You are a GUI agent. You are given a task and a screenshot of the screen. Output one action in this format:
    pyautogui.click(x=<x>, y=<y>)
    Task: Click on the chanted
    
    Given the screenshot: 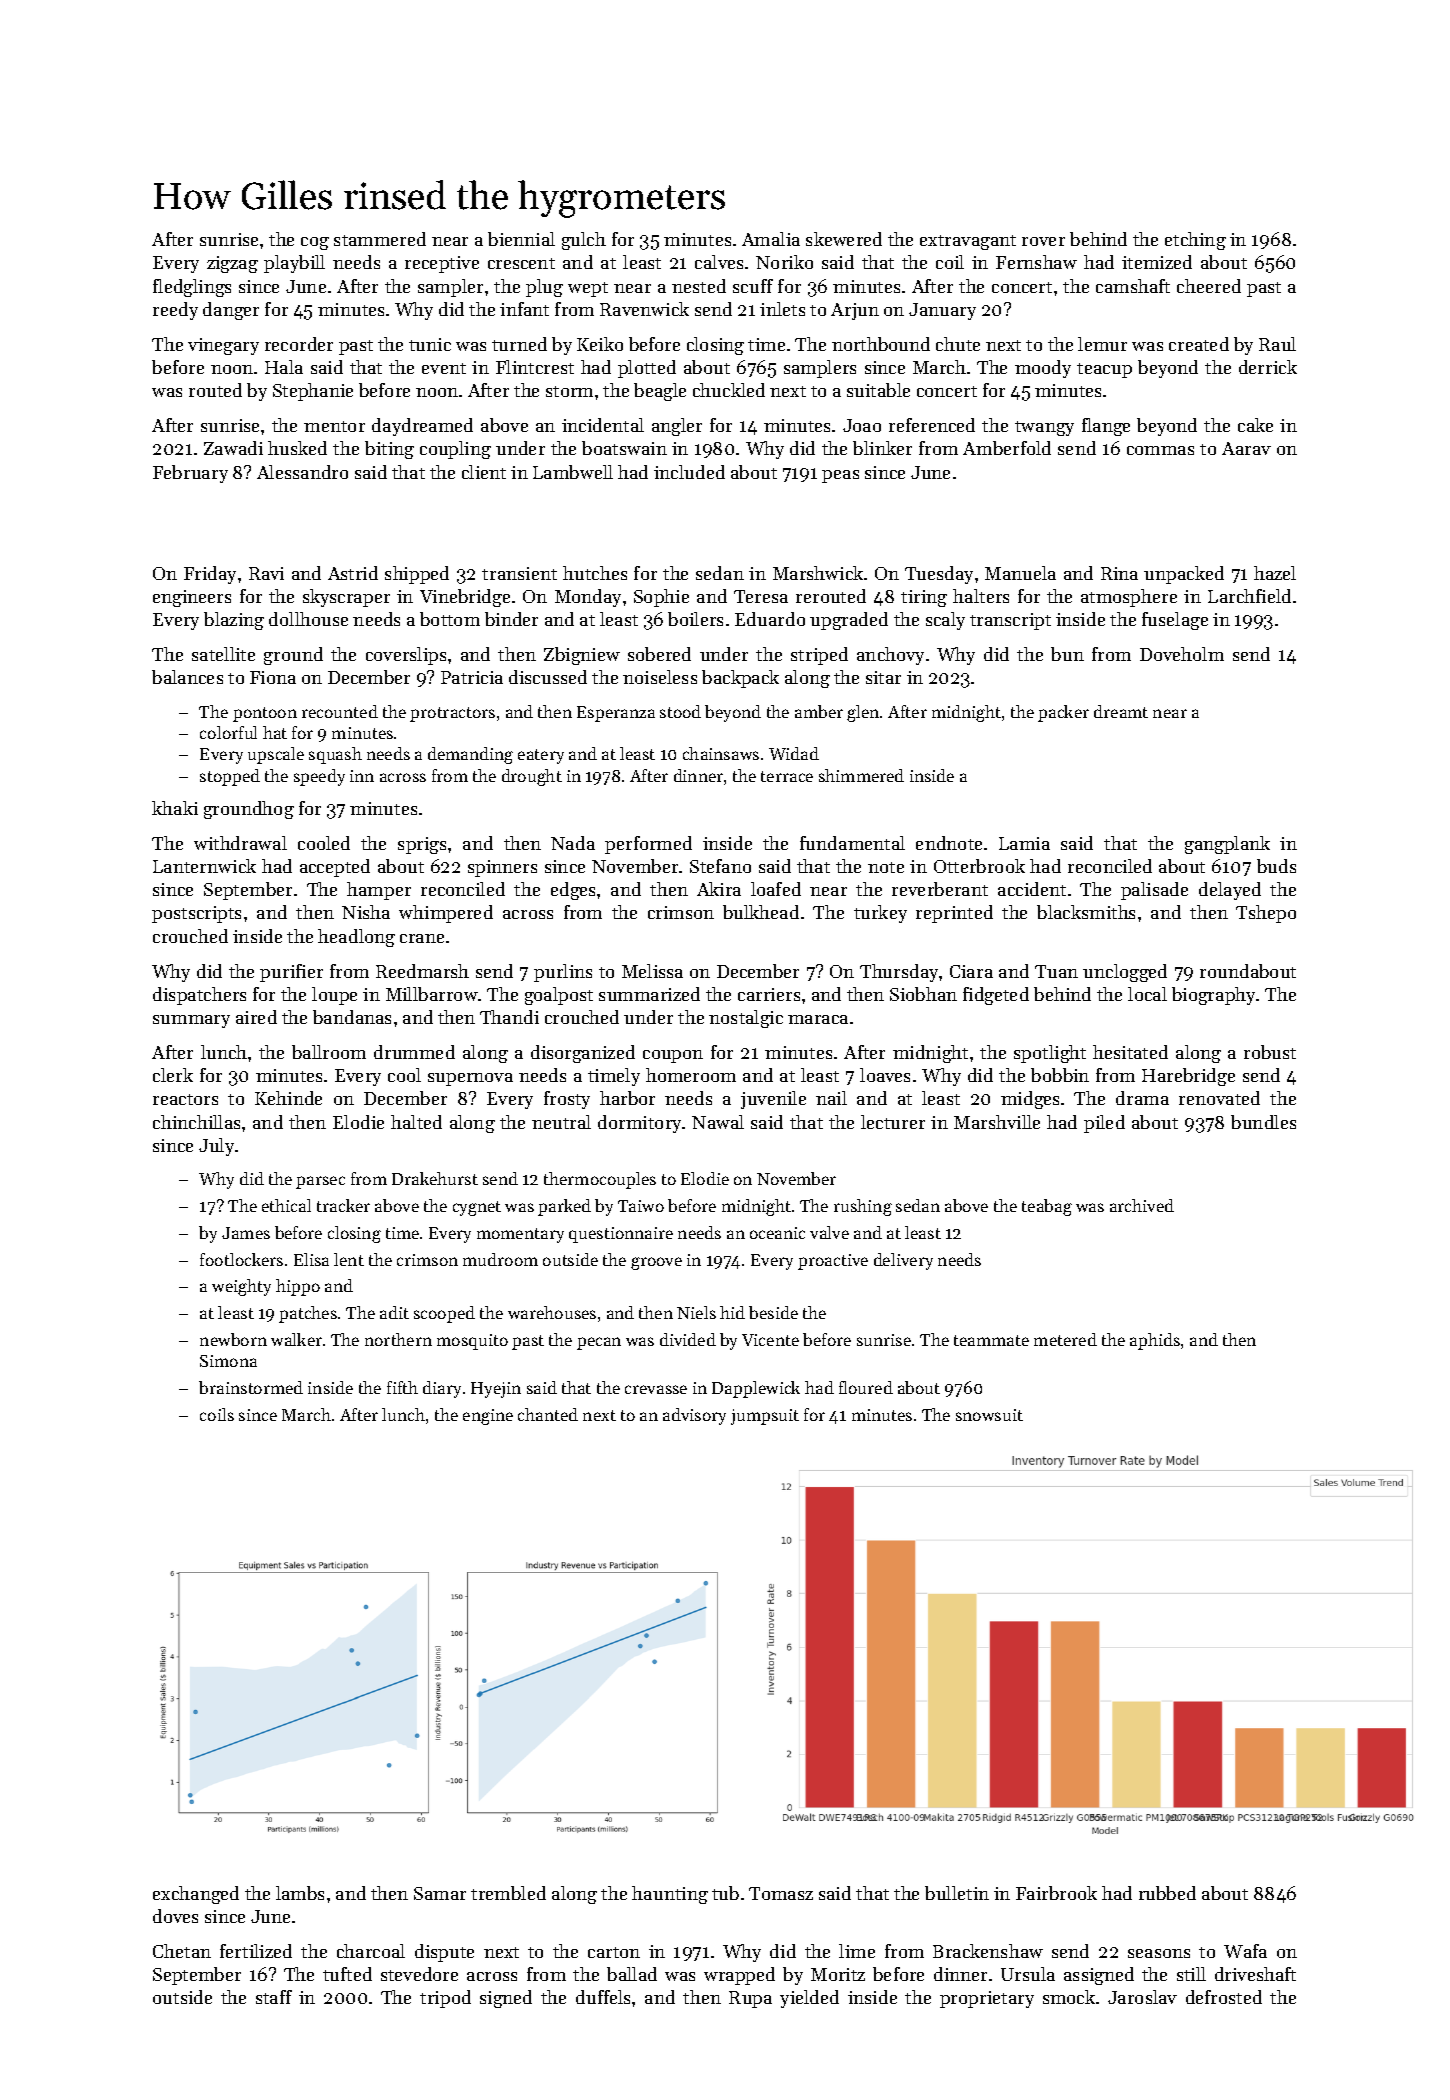 What is the action you would take?
    pyautogui.click(x=548, y=1414)
